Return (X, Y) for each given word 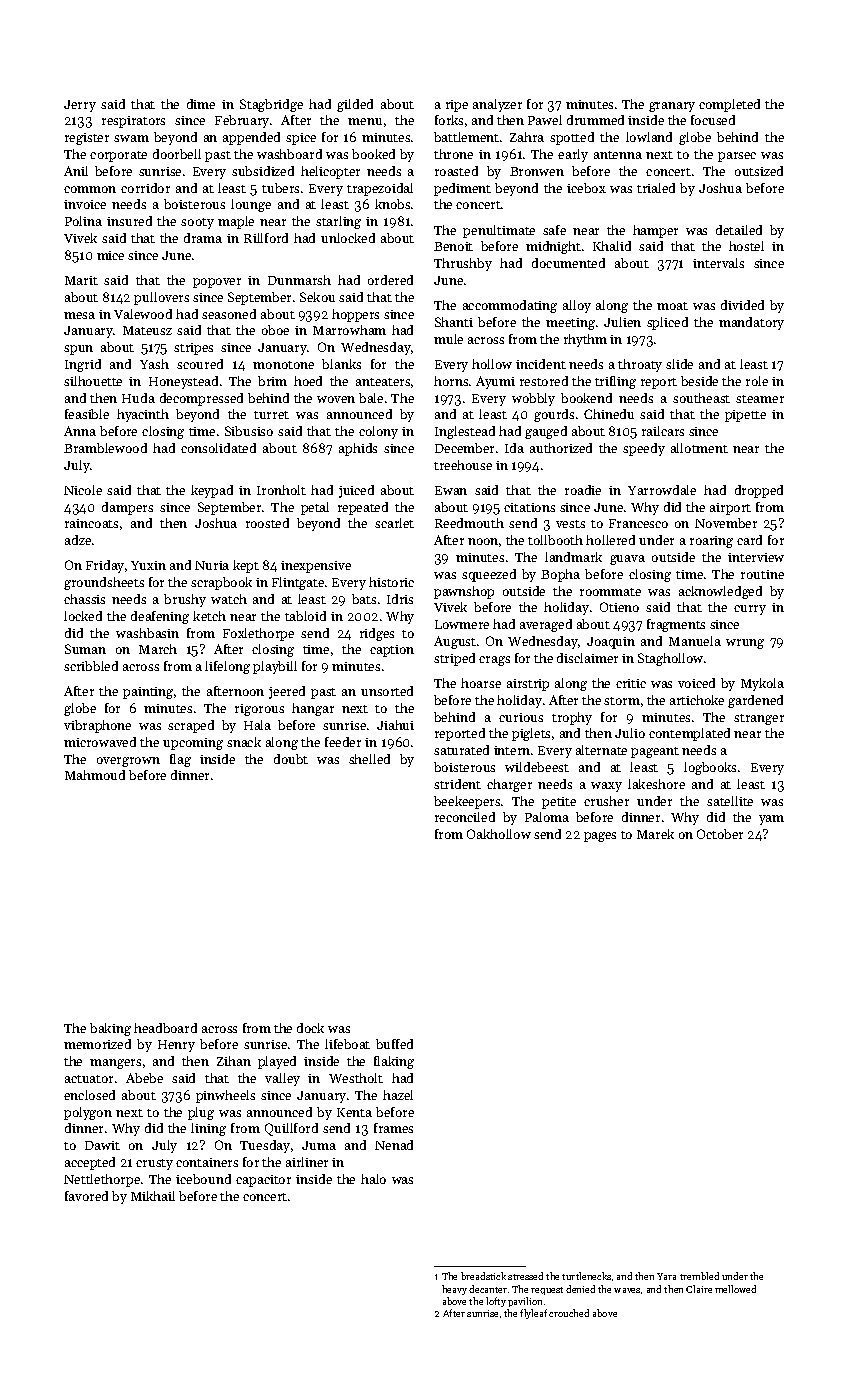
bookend (586, 398)
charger (509, 785)
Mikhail (153, 1196)
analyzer (497, 105)
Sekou (317, 297)
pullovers (161, 298)
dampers (127, 508)
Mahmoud (95, 775)
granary (672, 107)
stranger (759, 719)
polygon (88, 1113)
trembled (699, 1276)
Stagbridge (271, 105)
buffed (394, 1044)
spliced (667, 323)
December (464, 448)
